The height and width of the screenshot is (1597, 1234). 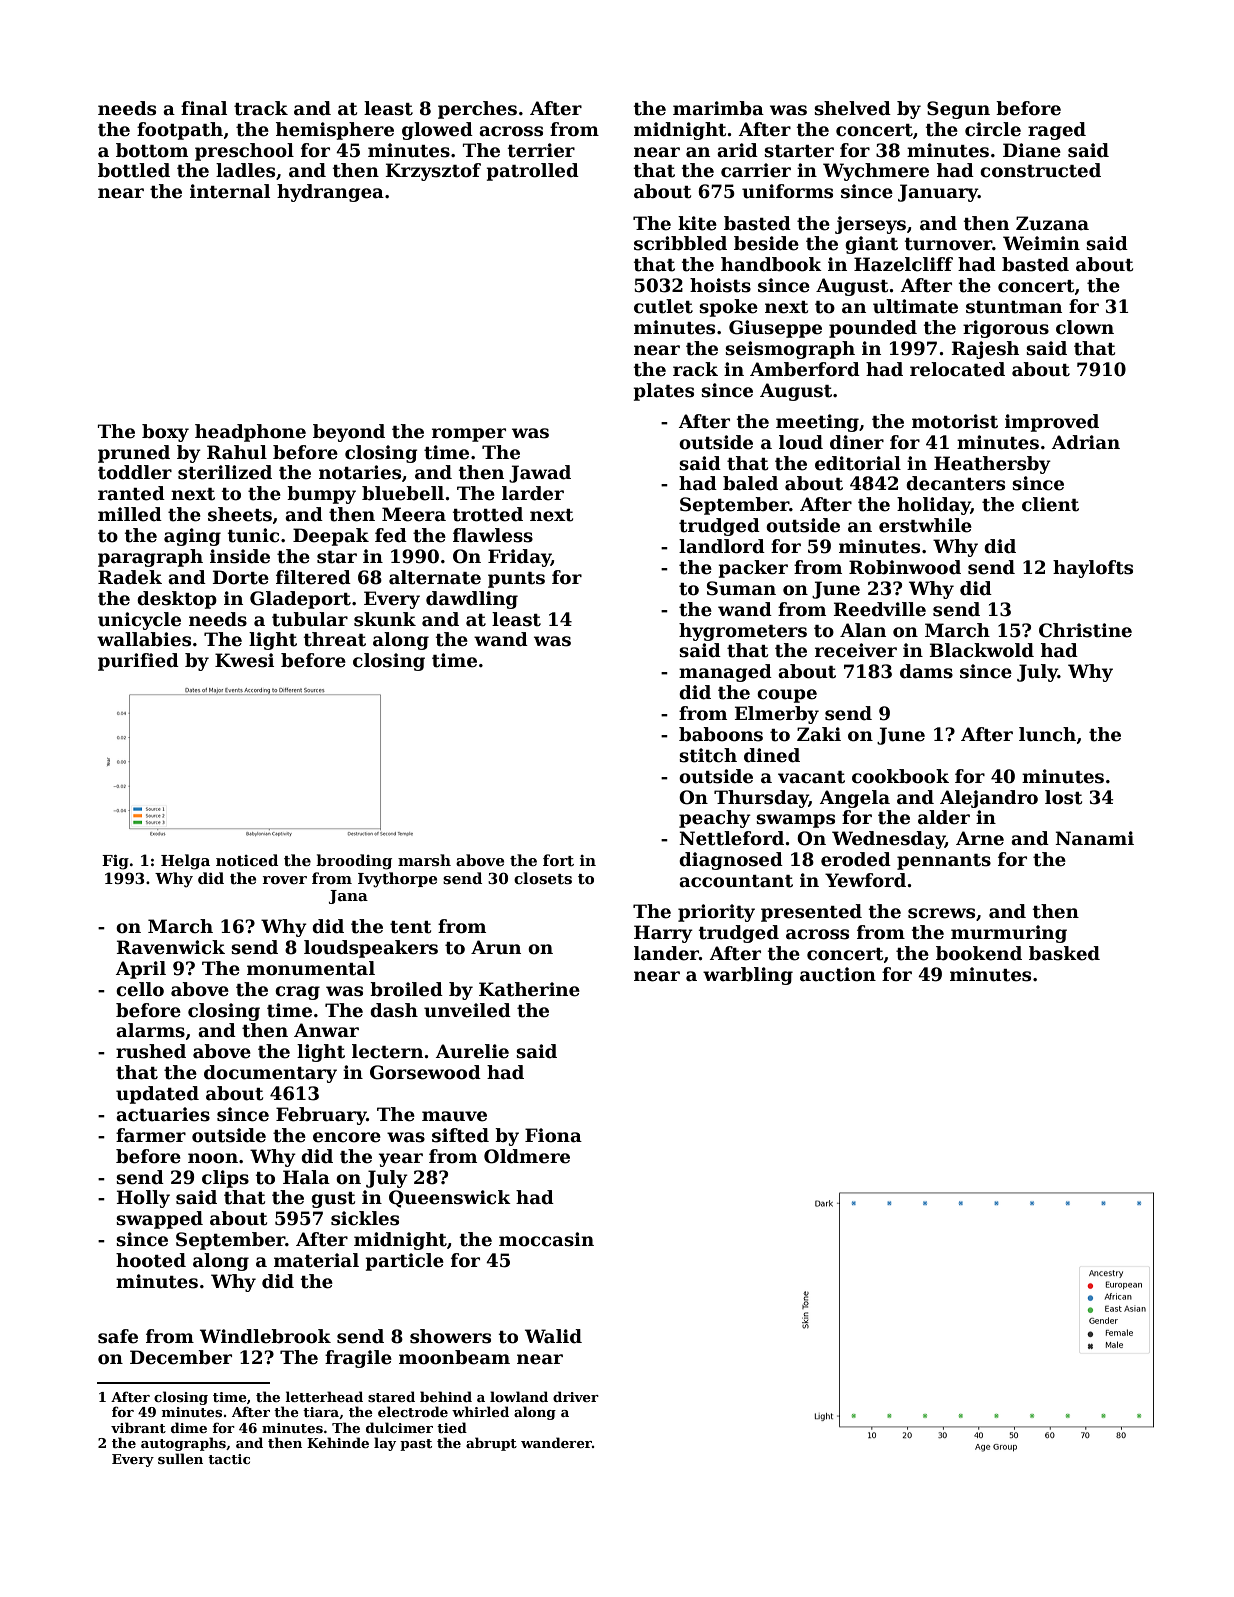 I want to click on circle, so click(x=993, y=129).
